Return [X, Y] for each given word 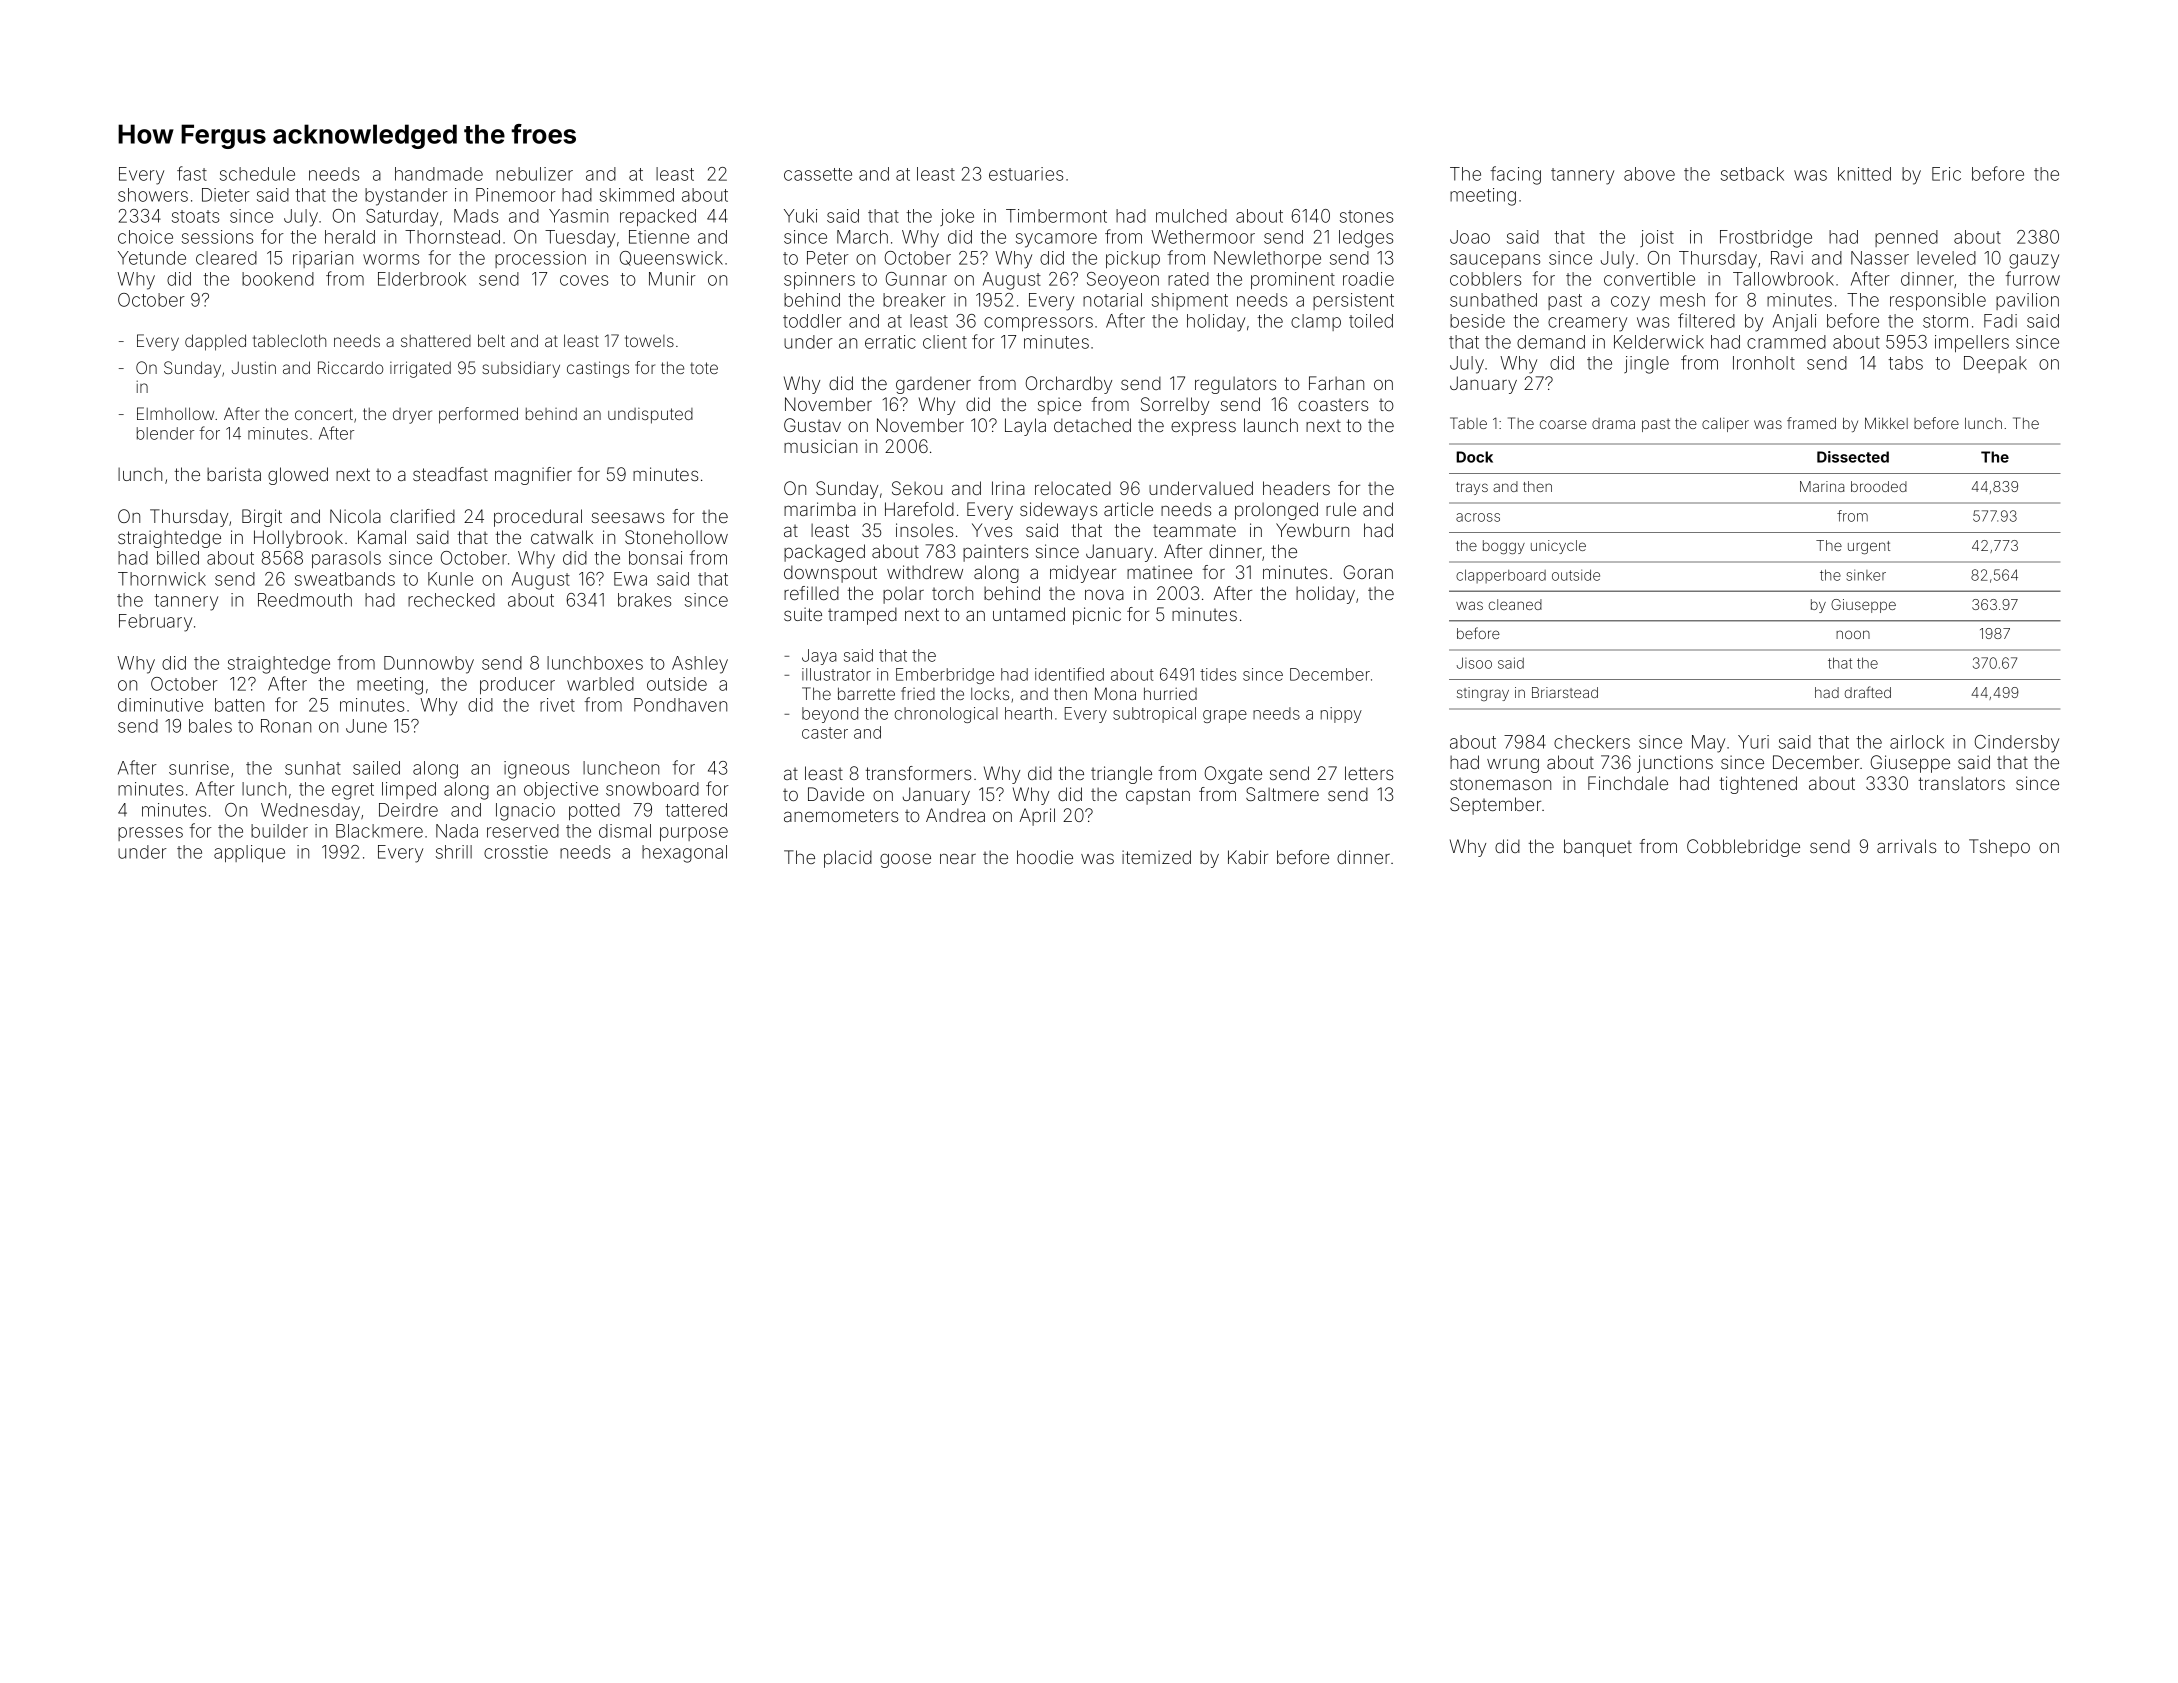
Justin [254, 367]
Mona [1115, 693]
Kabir [1248, 857]
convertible [1649, 279]
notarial [1112, 300]
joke [957, 217]
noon [1853, 634]
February [155, 623]
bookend [278, 279]
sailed [376, 768]
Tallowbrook [1783, 279]
